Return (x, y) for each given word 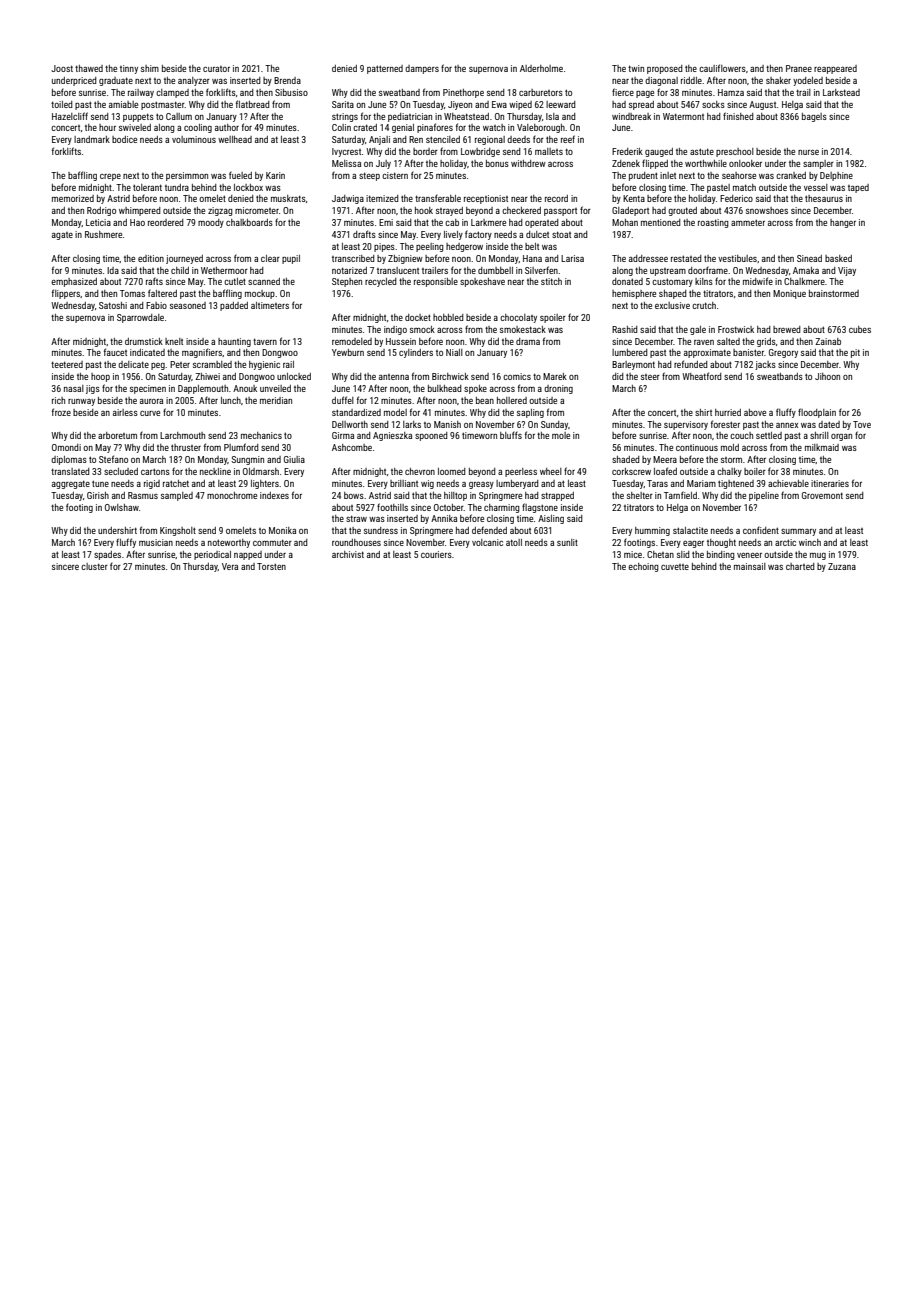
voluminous (194, 139)
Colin (341, 127)
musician (156, 542)
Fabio (156, 305)
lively (453, 235)
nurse (808, 152)
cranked (791, 175)
